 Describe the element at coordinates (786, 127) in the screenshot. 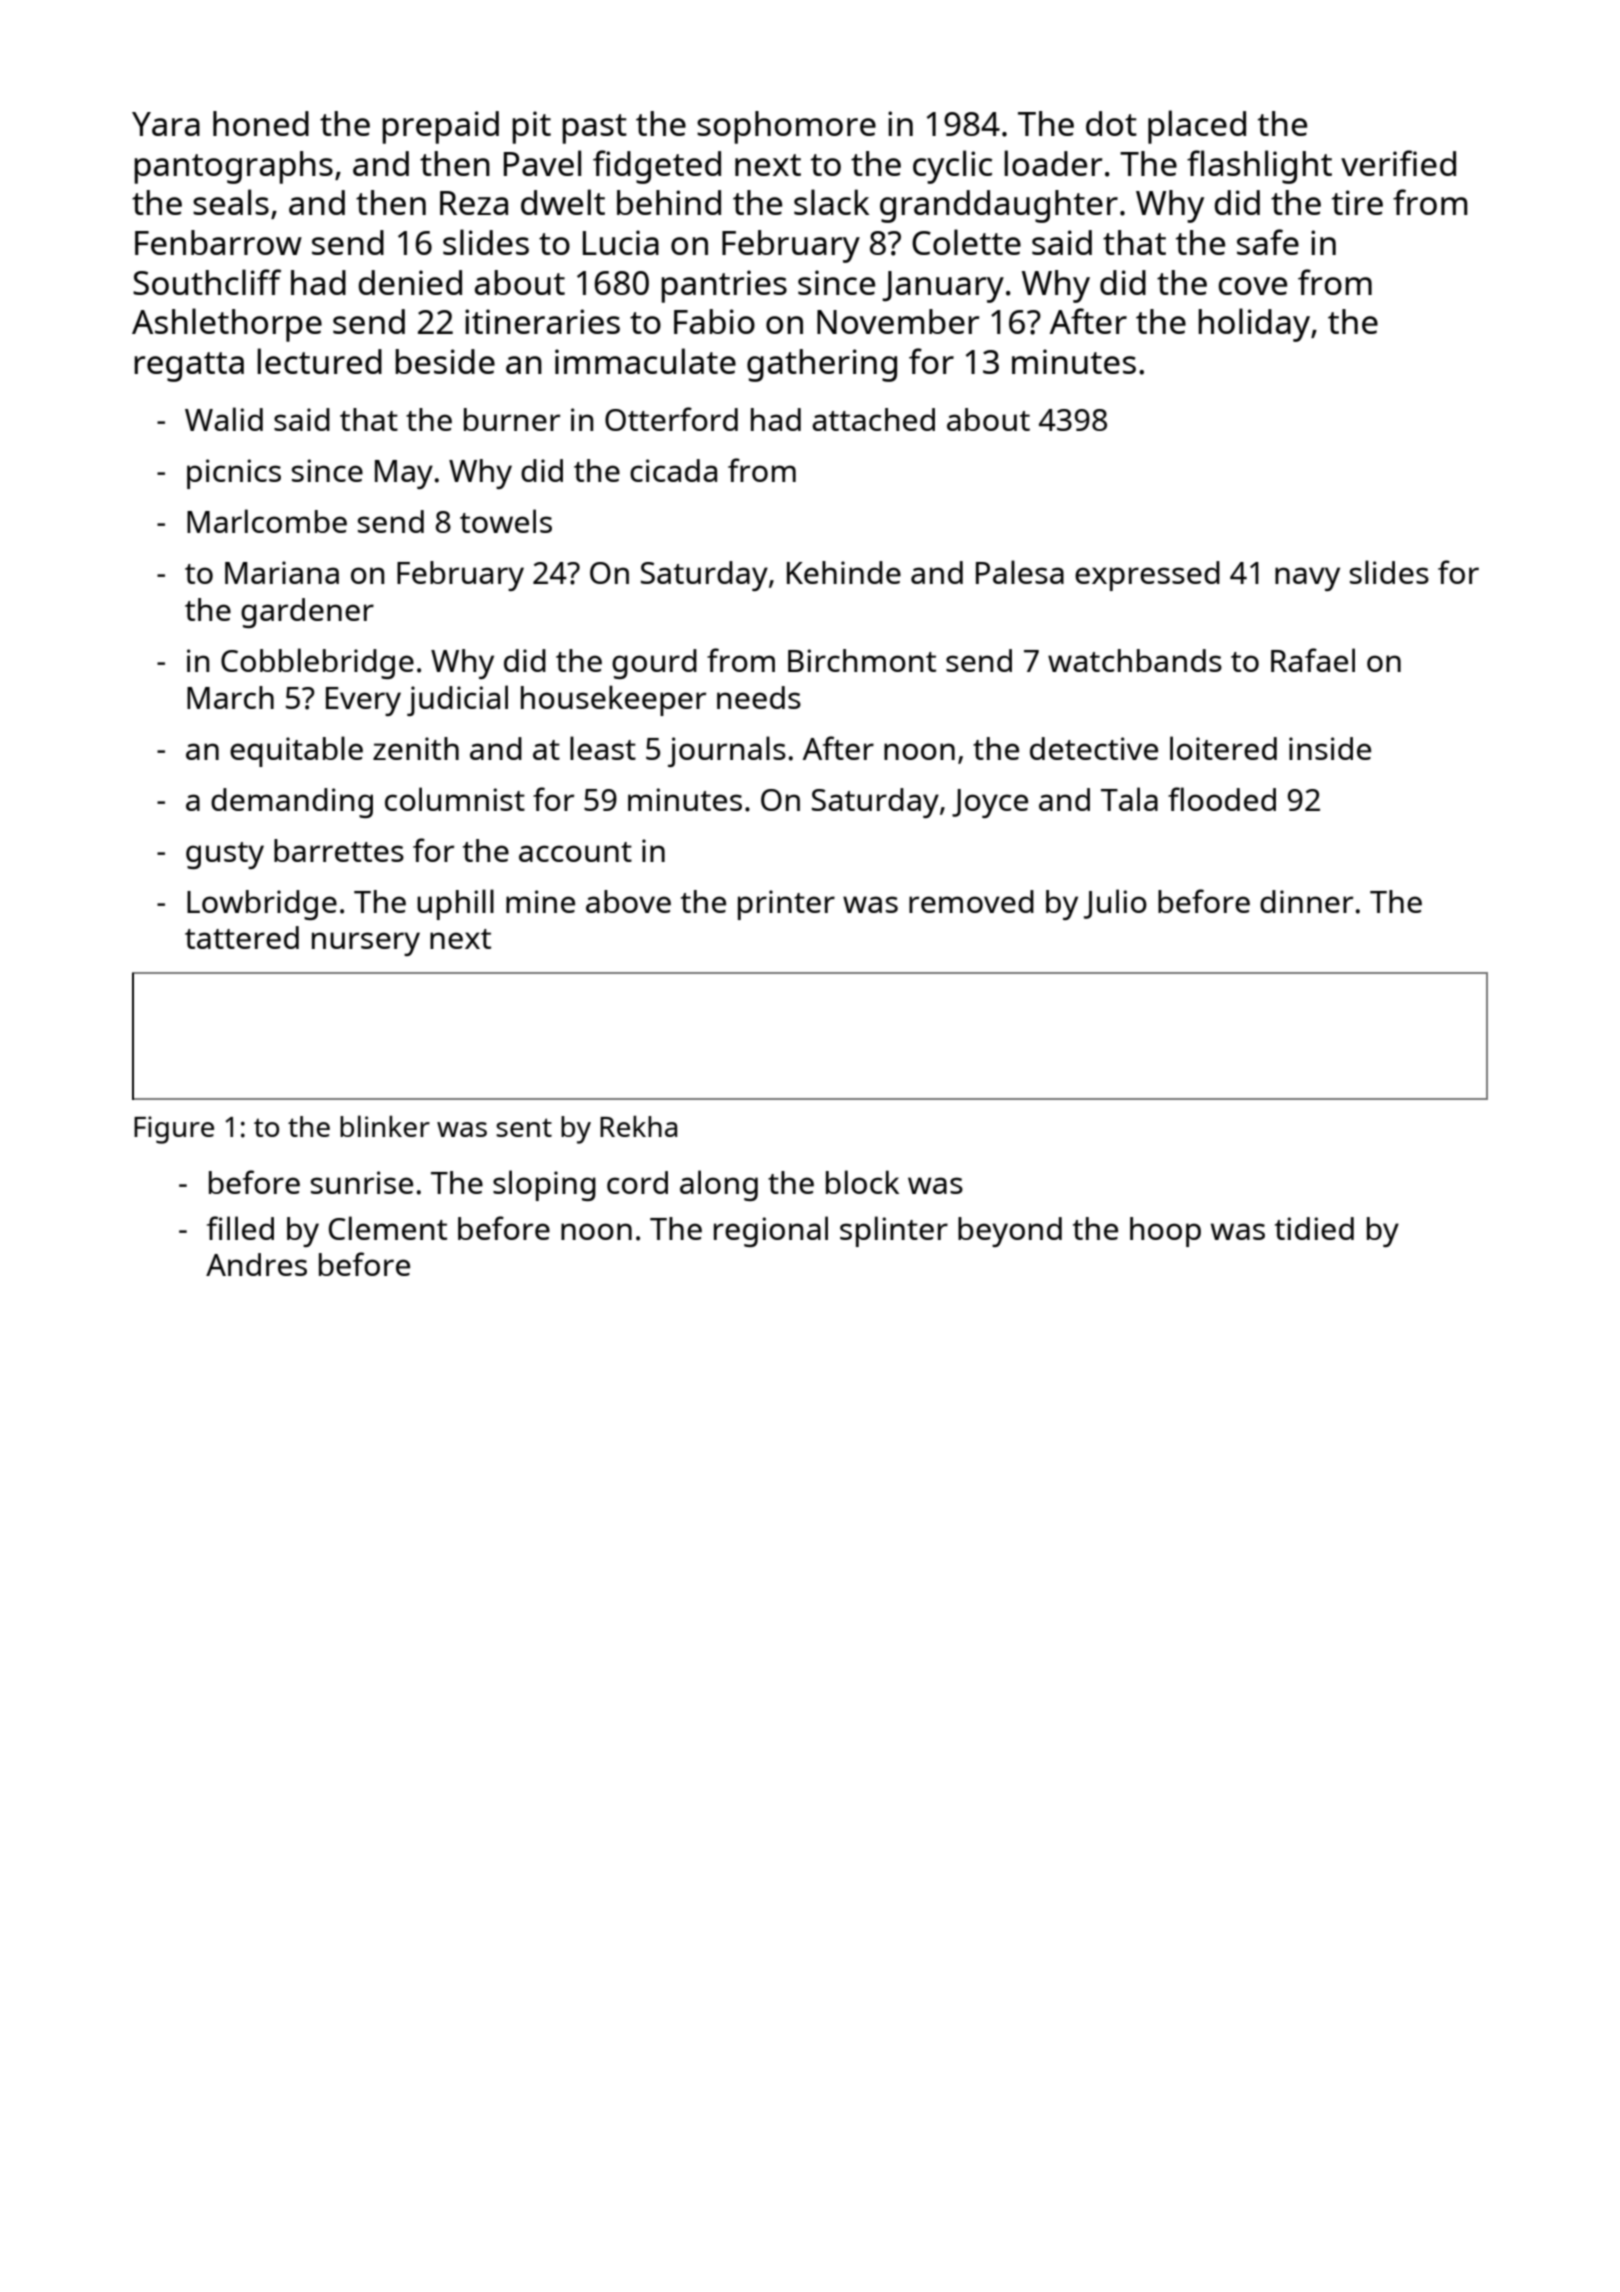

I see `sophomore` at that location.
